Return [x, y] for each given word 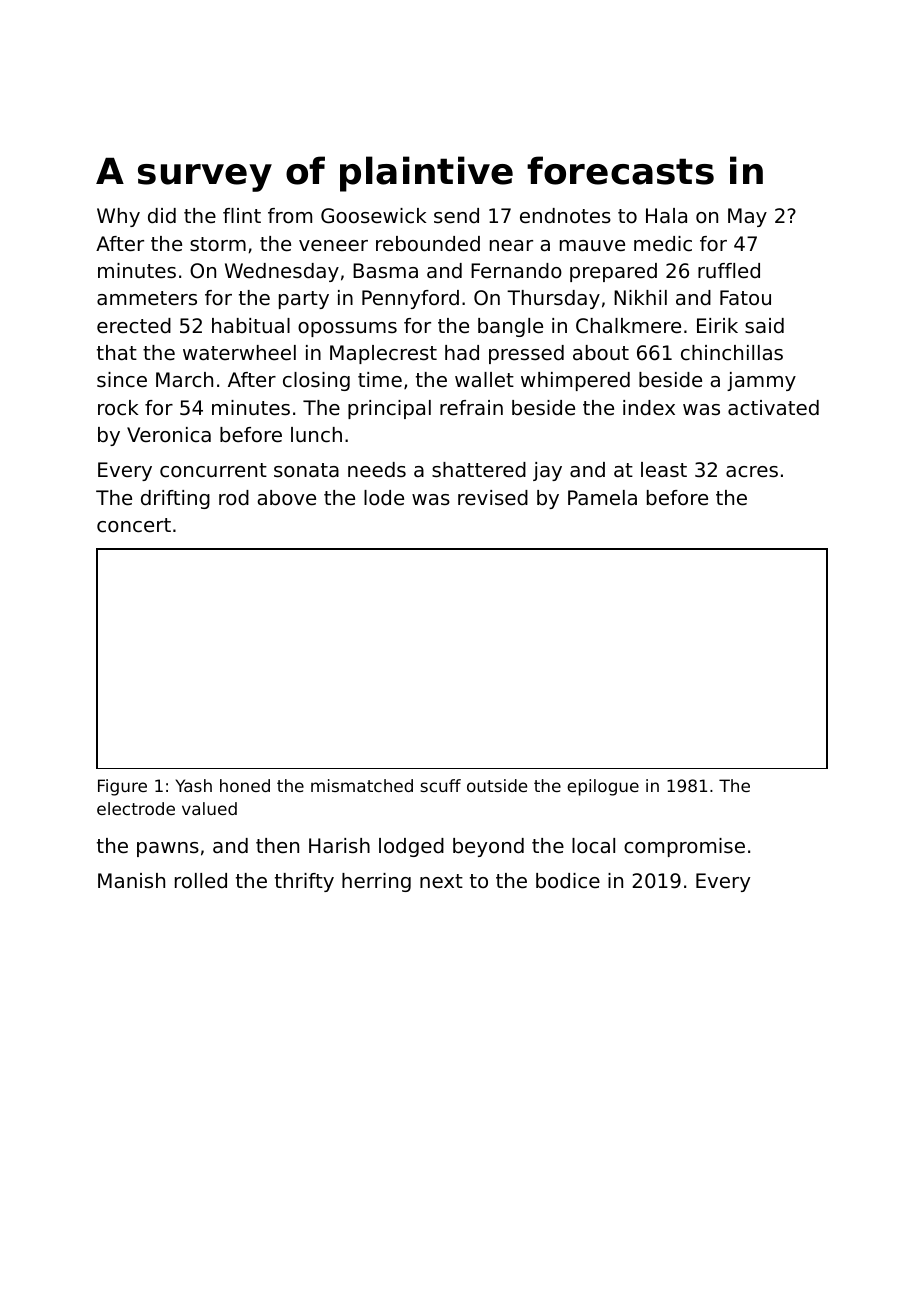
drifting [175, 499]
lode [384, 498]
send [456, 216]
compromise [684, 847]
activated [773, 408]
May [747, 217]
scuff [440, 785]
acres [752, 472]
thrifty [304, 882]
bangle [510, 327]
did [162, 216]
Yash [194, 785]
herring [376, 882]
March [184, 380]
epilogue [603, 787]
